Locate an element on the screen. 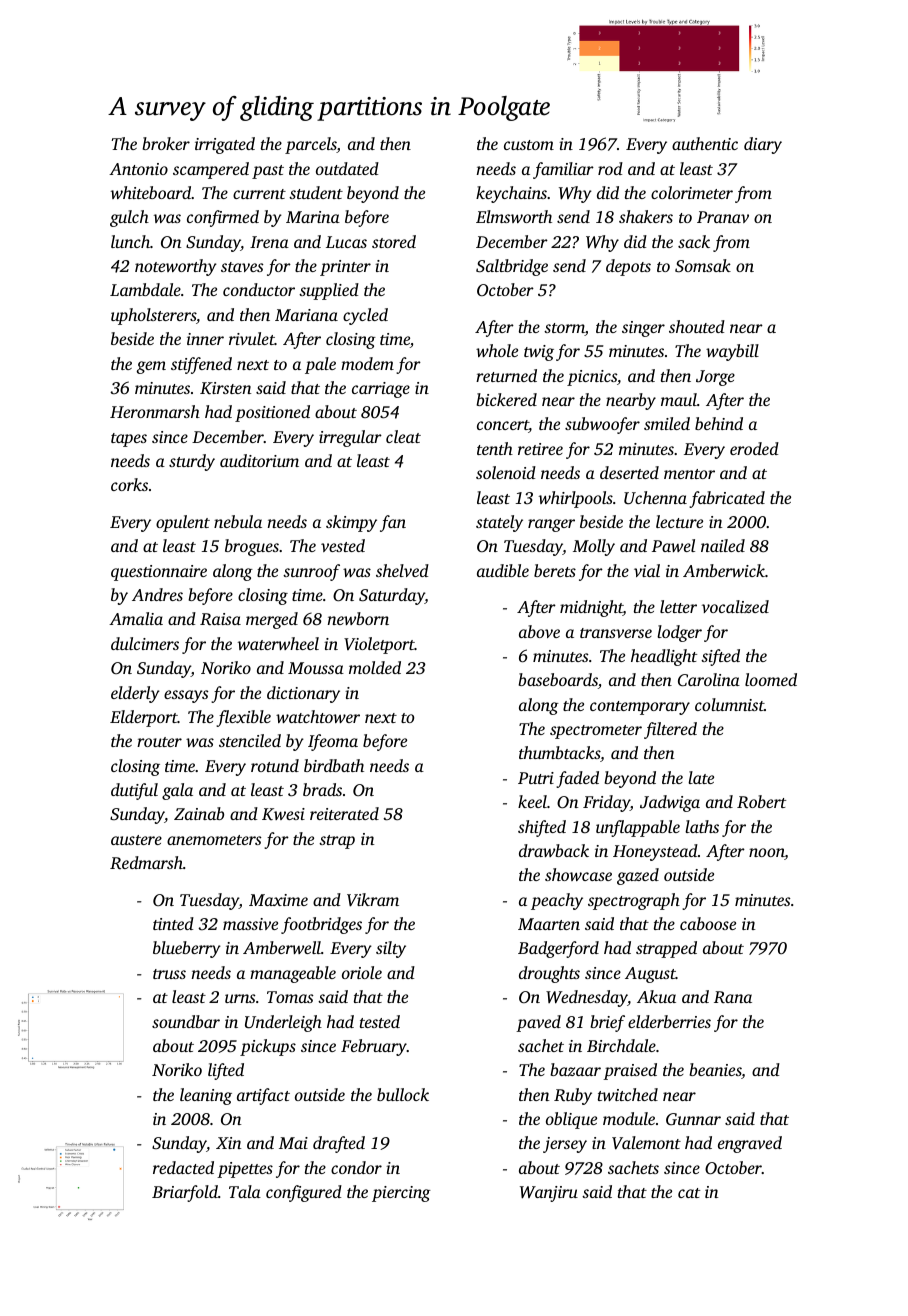  diary is located at coordinates (763, 145).
